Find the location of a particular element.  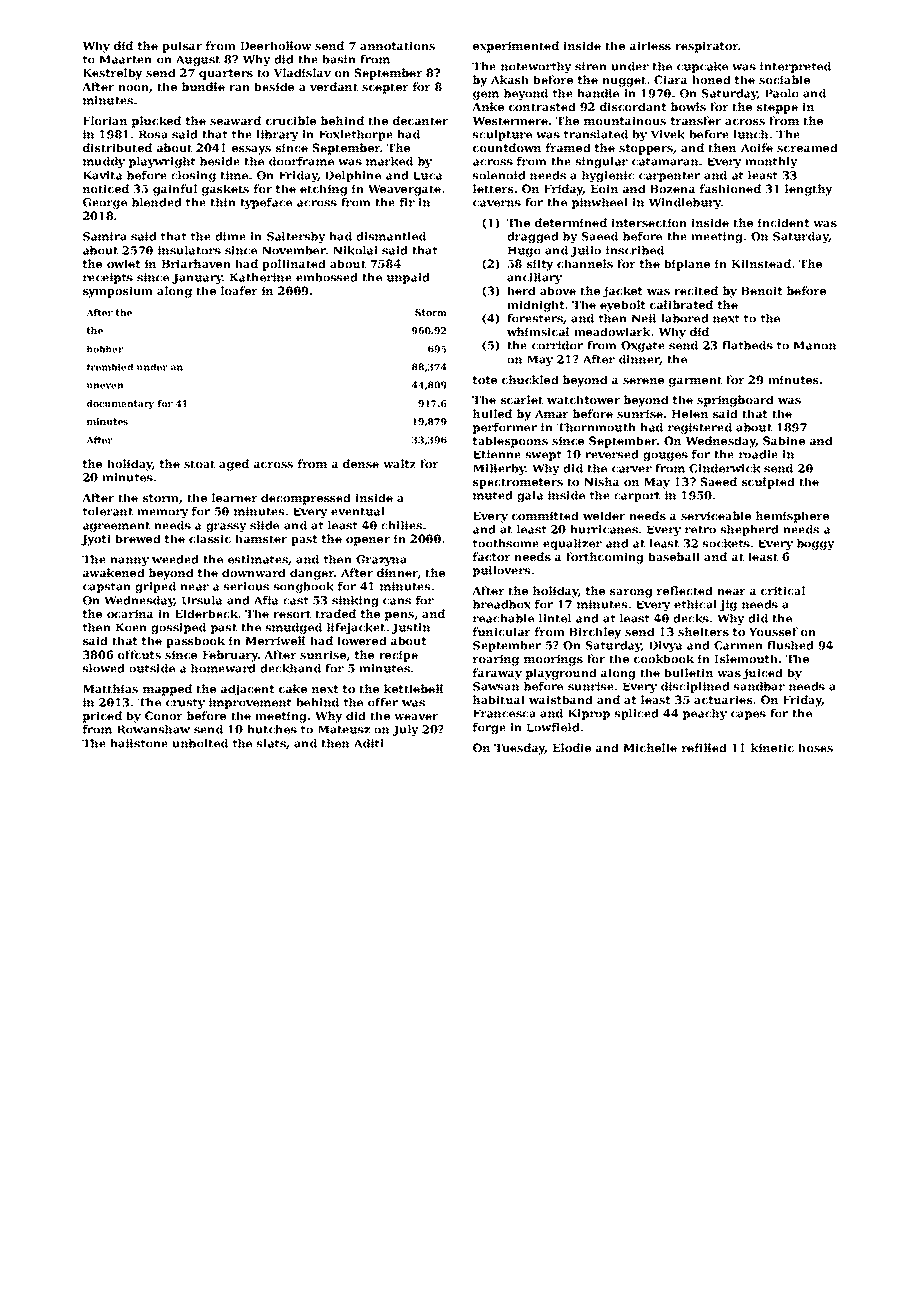

slats is located at coordinates (271, 743).
